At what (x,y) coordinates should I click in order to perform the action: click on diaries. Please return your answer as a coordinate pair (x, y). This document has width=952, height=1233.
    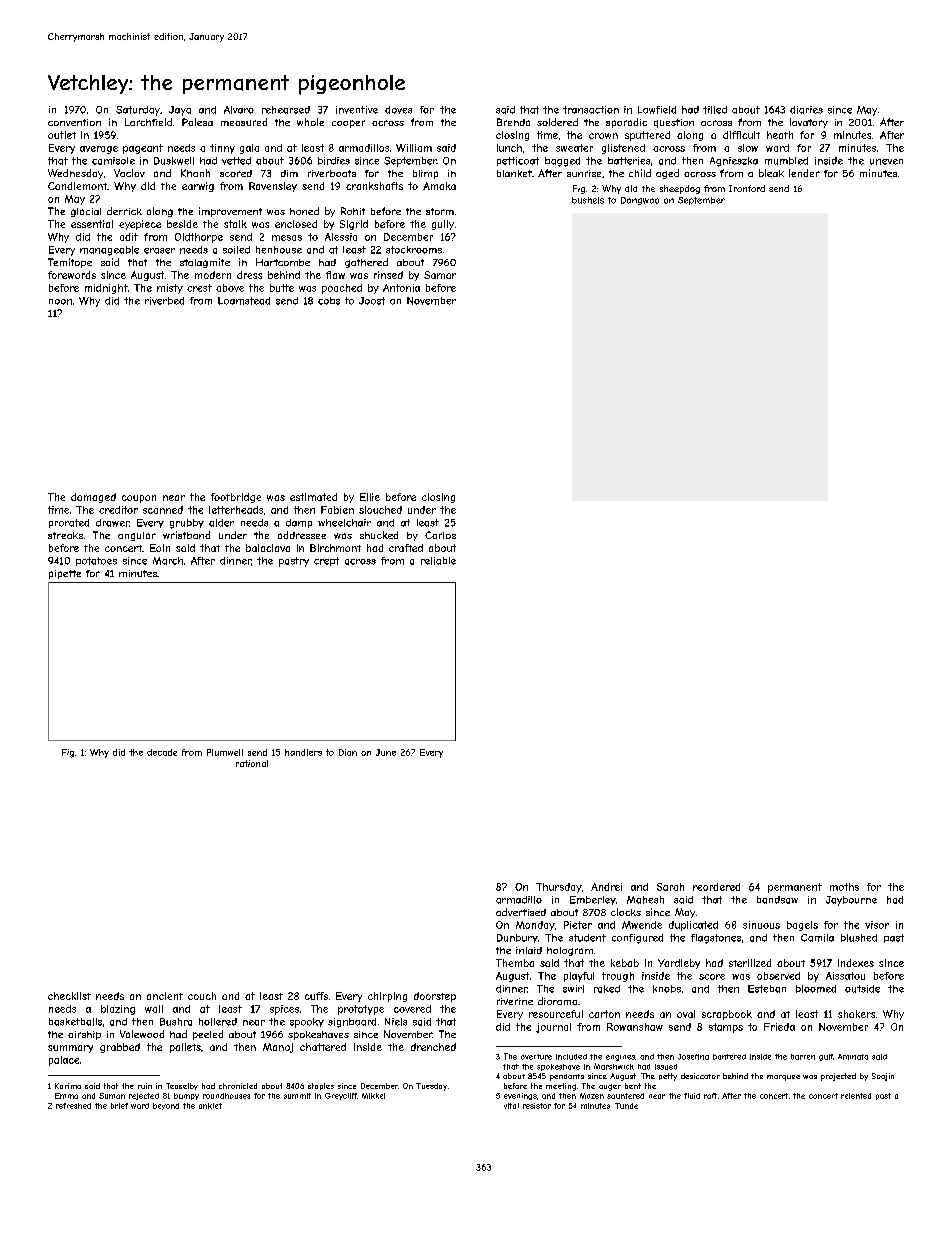
    Looking at the image, I should click on (806, 110).
